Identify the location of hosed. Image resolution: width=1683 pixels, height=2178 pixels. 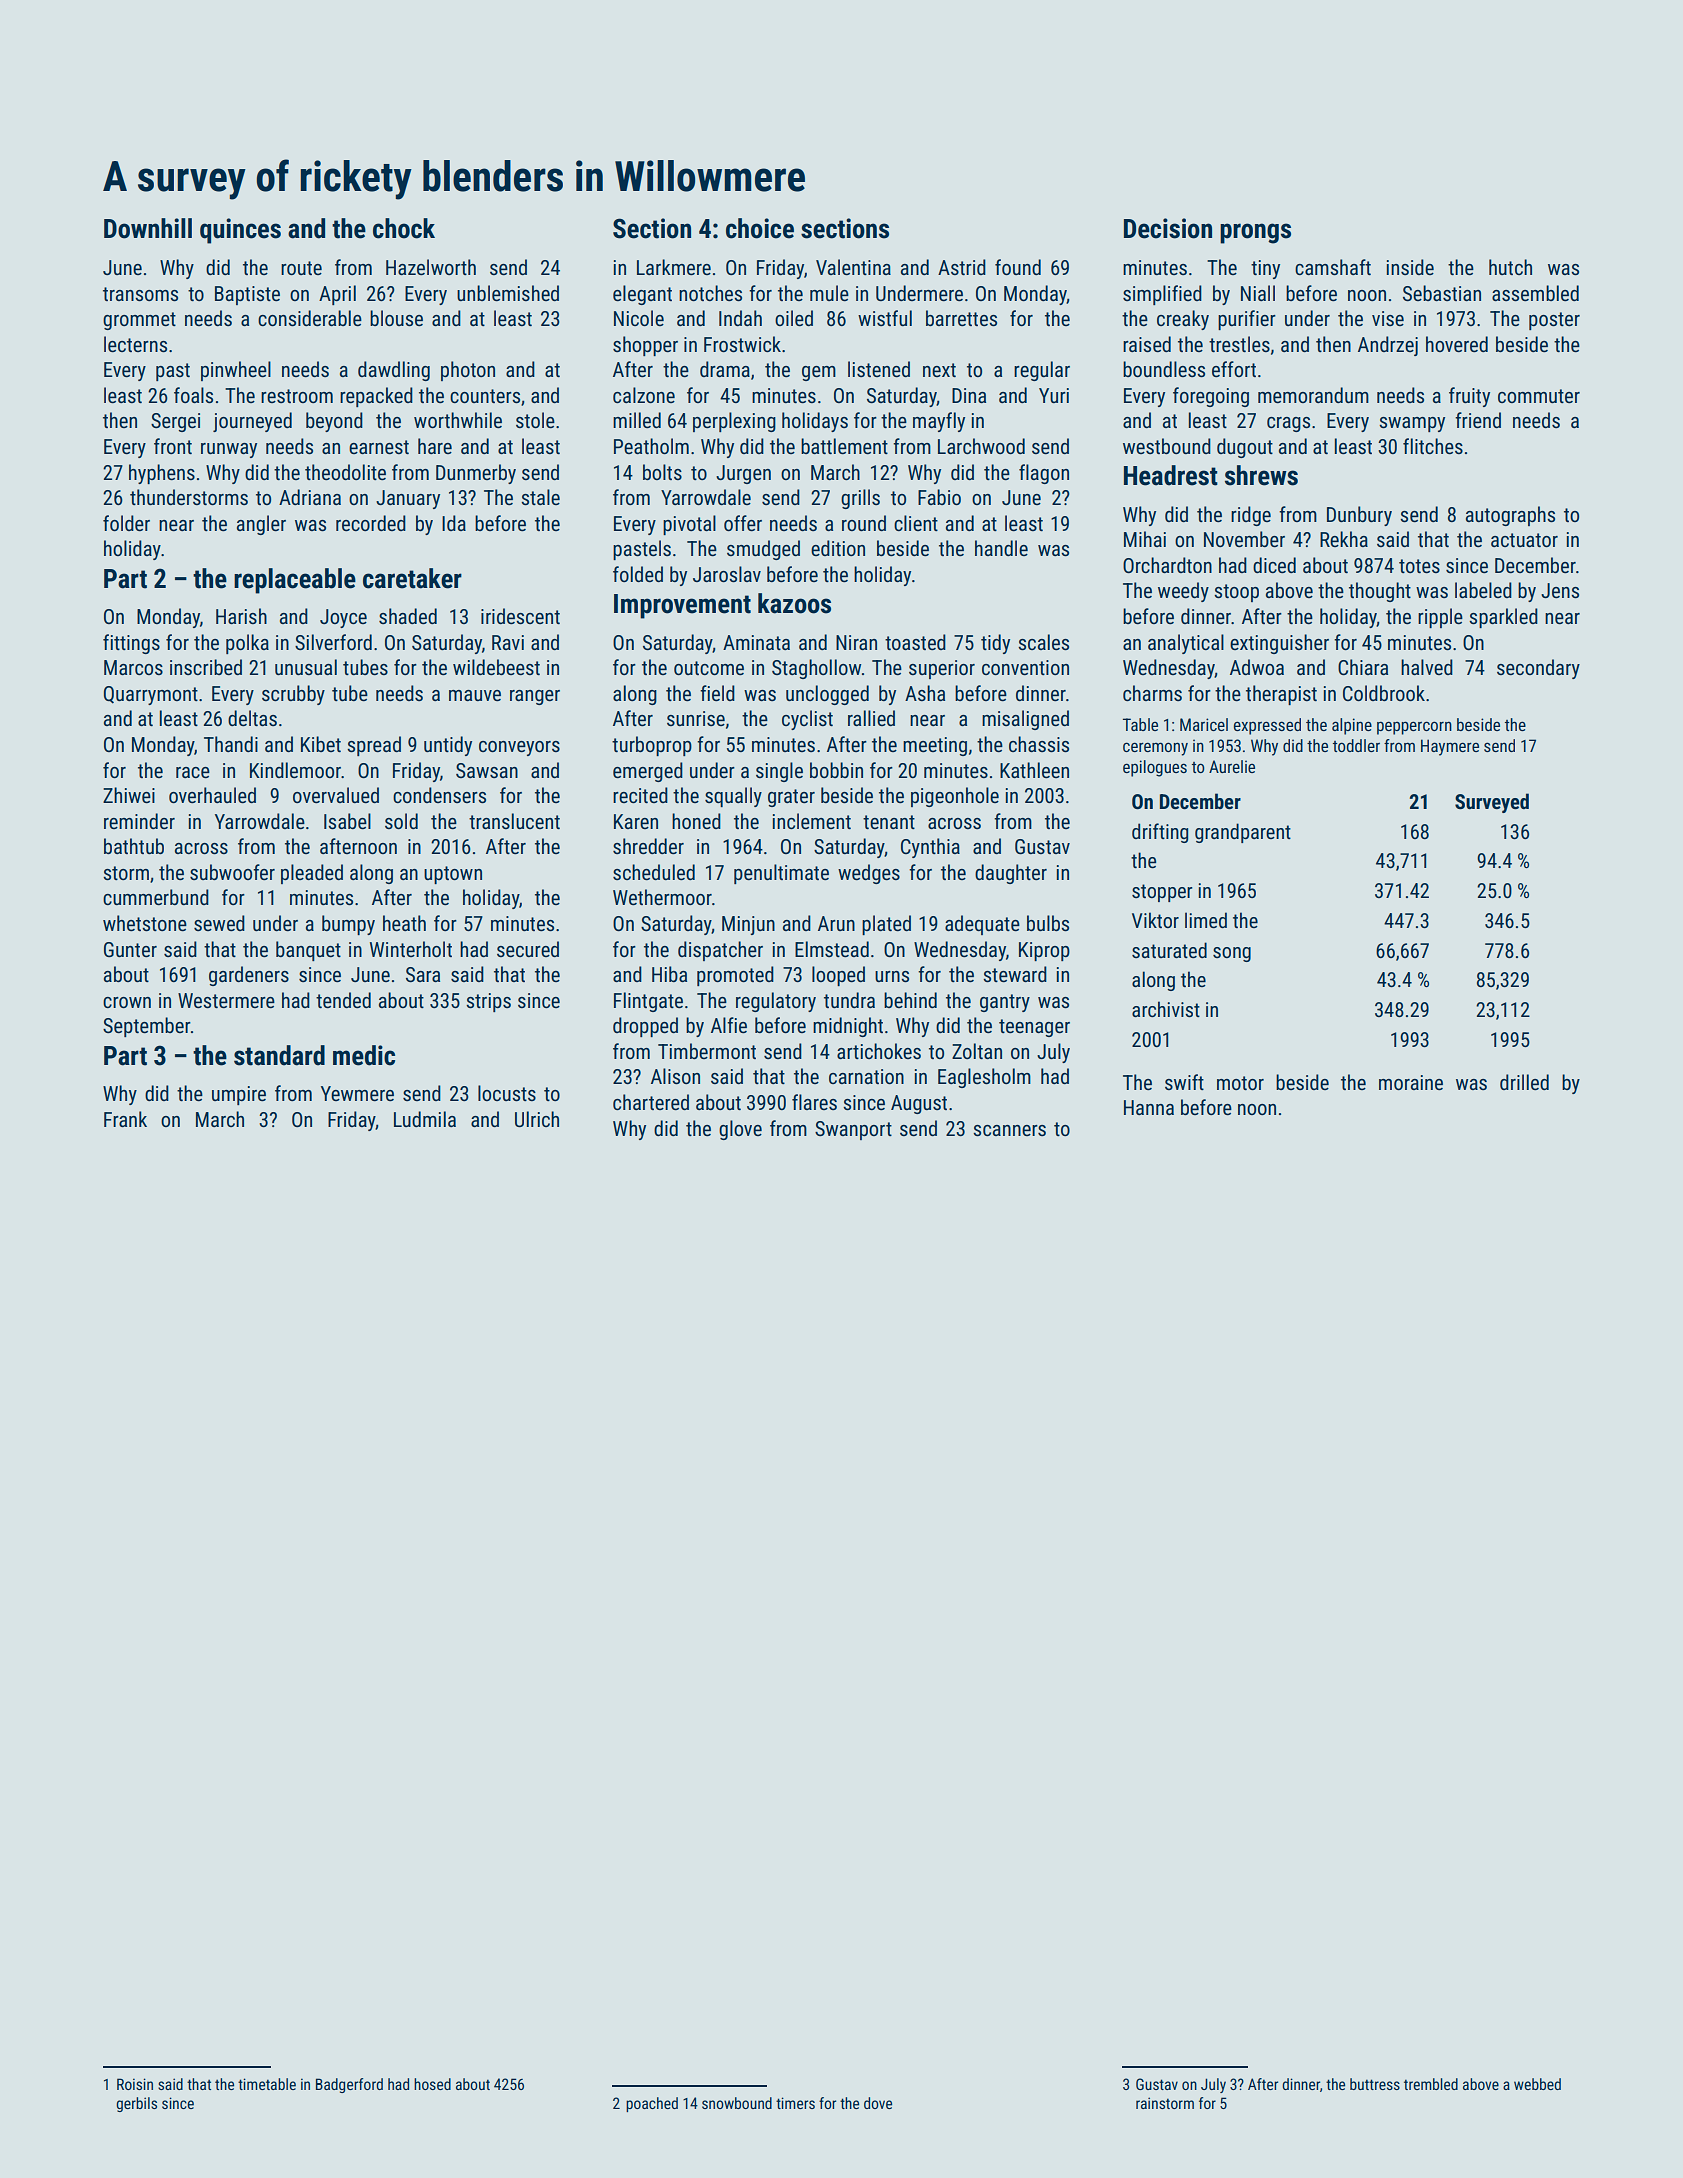
(432, 2084).
